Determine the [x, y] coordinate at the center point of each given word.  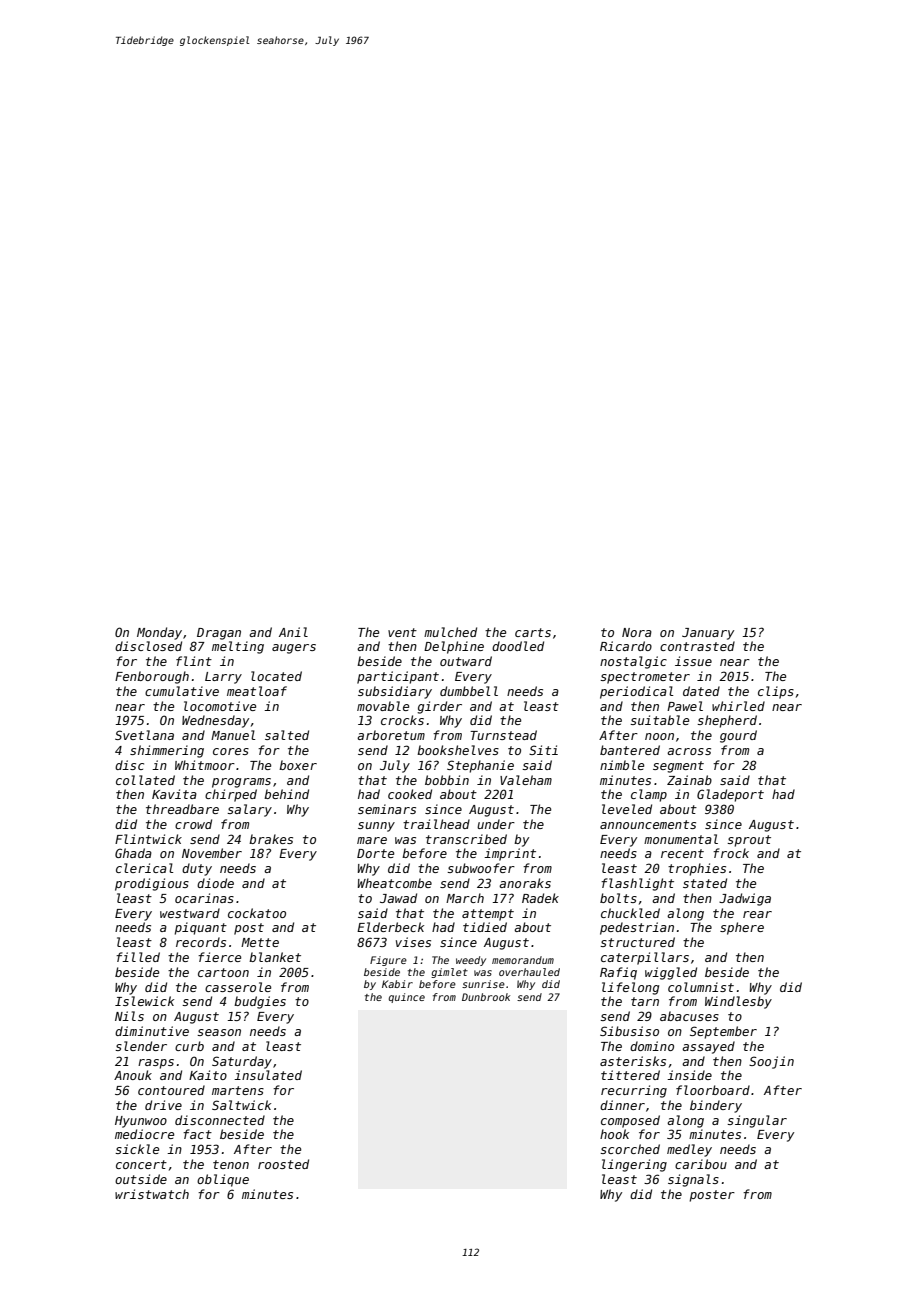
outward [466, 661]
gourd [738, 736]
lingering [634, 1165]
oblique [223, 1180]
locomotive [220, 706]
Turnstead [503, 735]
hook [614, 1134]
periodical [637, 692]
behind [286, 794]
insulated [268, 1075]
